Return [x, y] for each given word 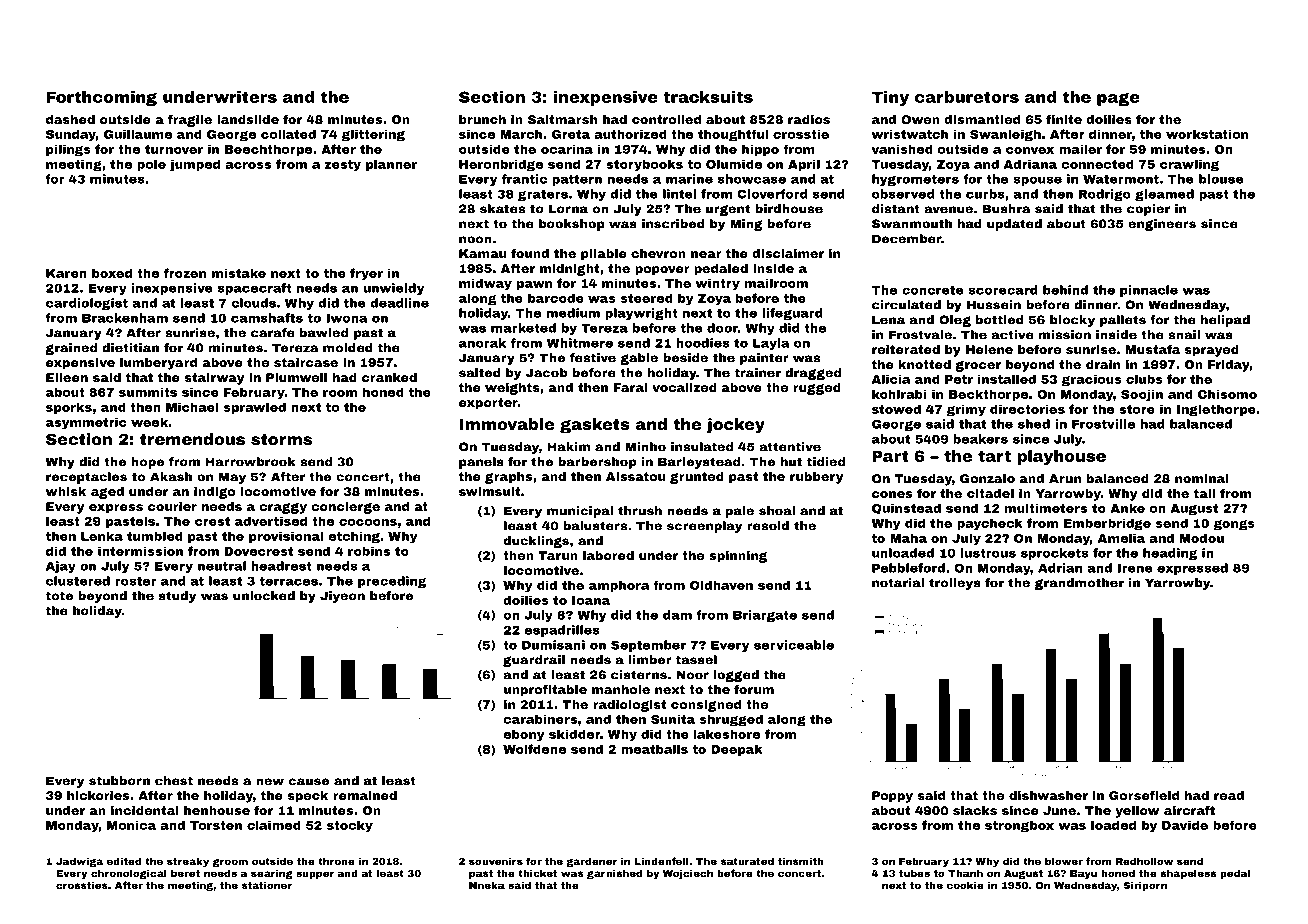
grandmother [1079, 584]
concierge [345, 508]
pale [740, 512]
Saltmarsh [562, 119]
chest [174, 781]
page [1118, 99]
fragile [190, 120]
